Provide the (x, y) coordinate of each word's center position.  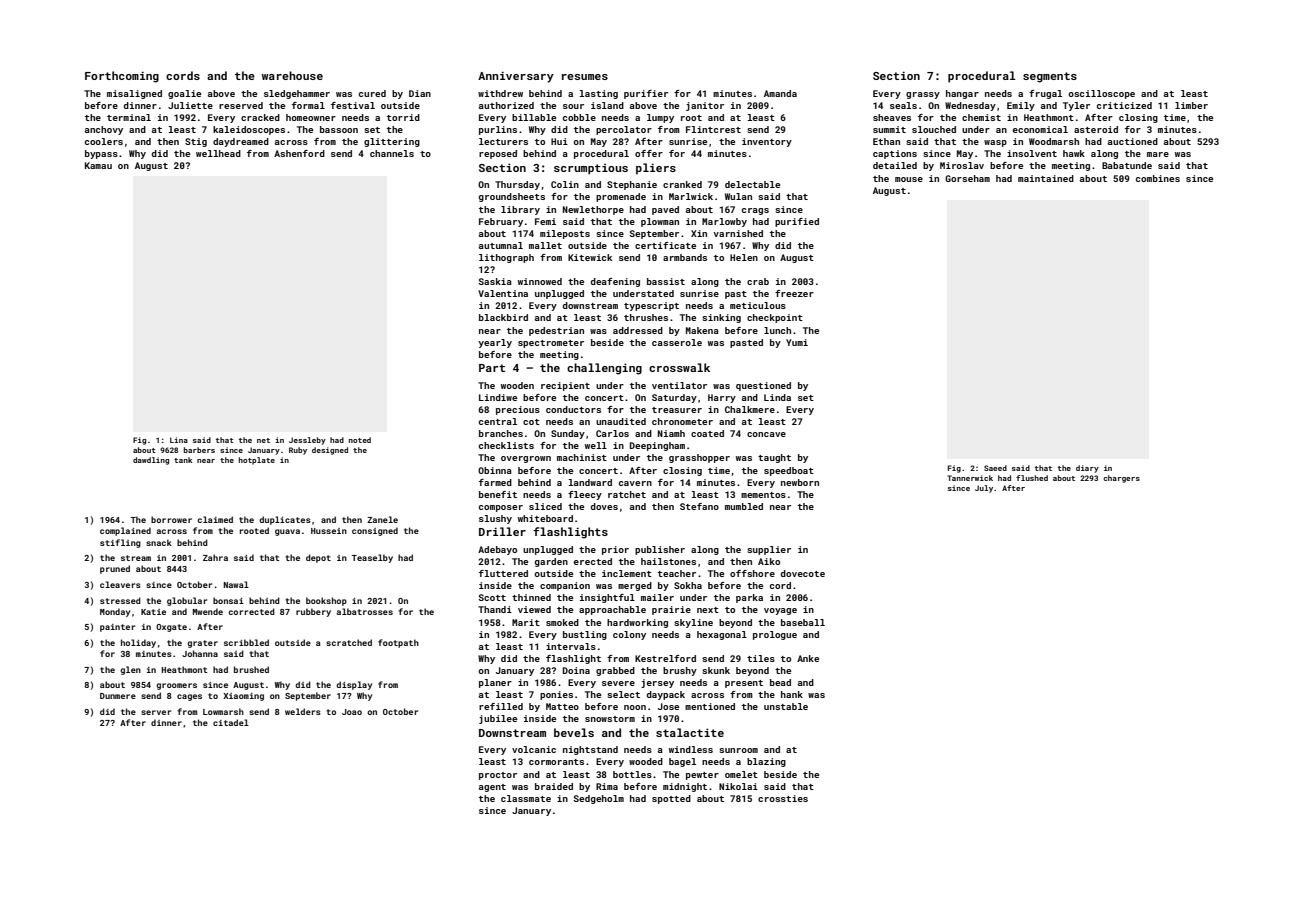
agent (492, 788)
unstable (786, 706)
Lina (179, 440)
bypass (101, 154)
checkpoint (775, 318)
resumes (585, 77)
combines (1158, 178)
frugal (1045, 94)
